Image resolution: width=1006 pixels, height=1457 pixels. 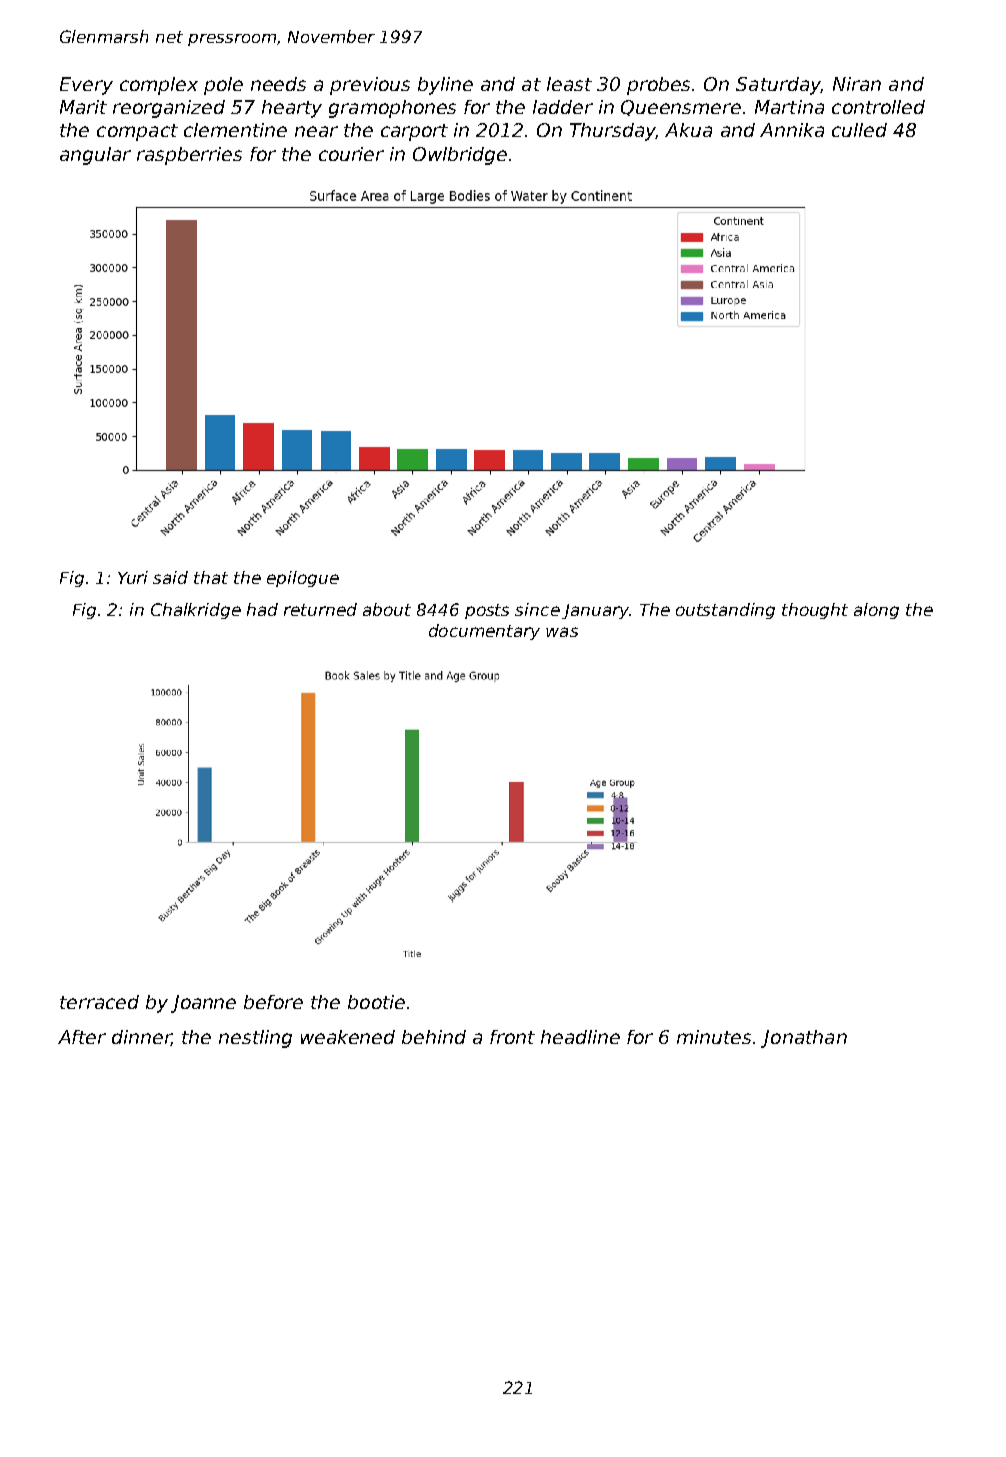 What do you see at coordinates (141, 1038) in the document?
I see `dinner` at bounding box center [141, 1038].
